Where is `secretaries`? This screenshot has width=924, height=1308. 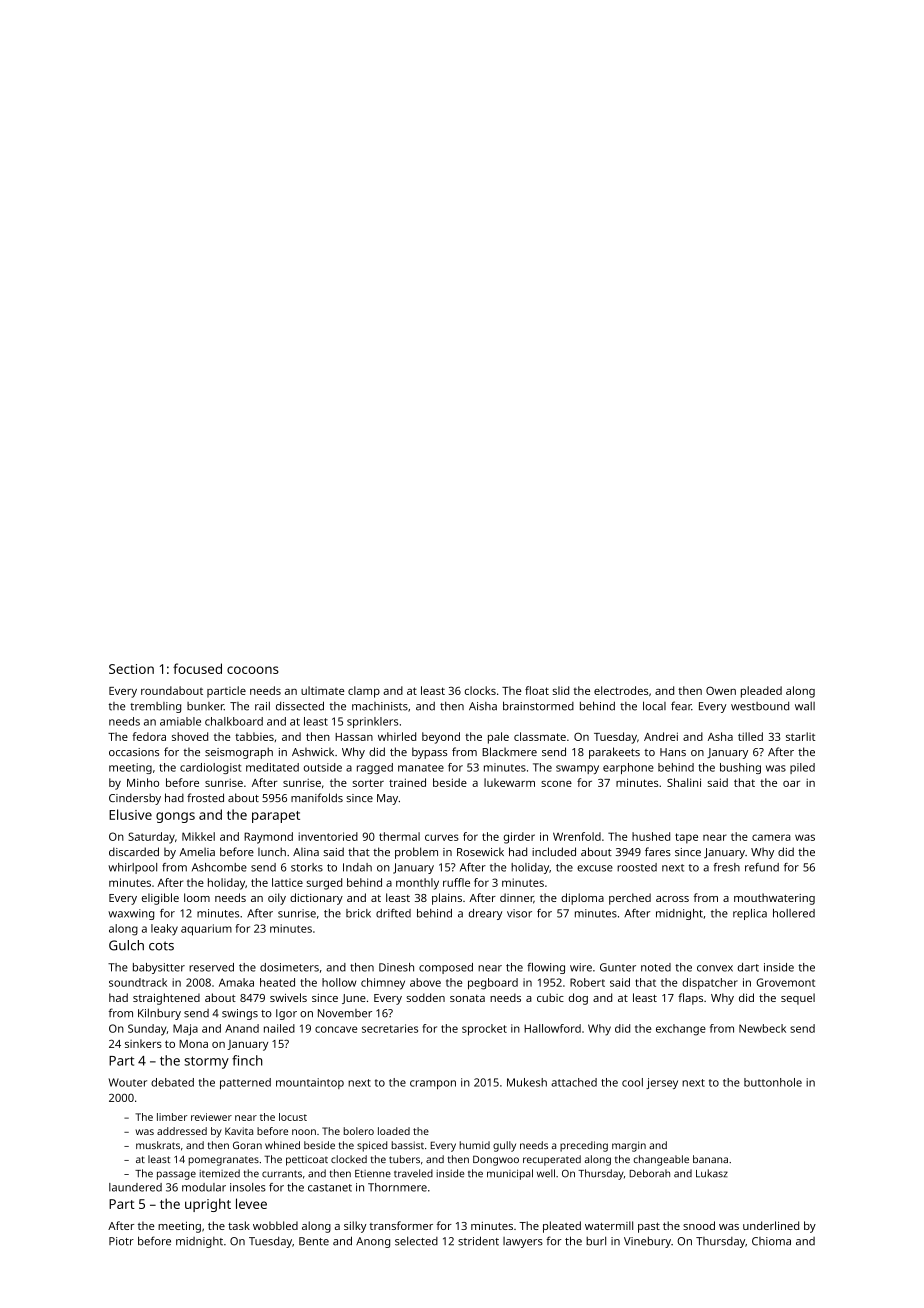 secretaries is located at coordinates (390, 1028).
